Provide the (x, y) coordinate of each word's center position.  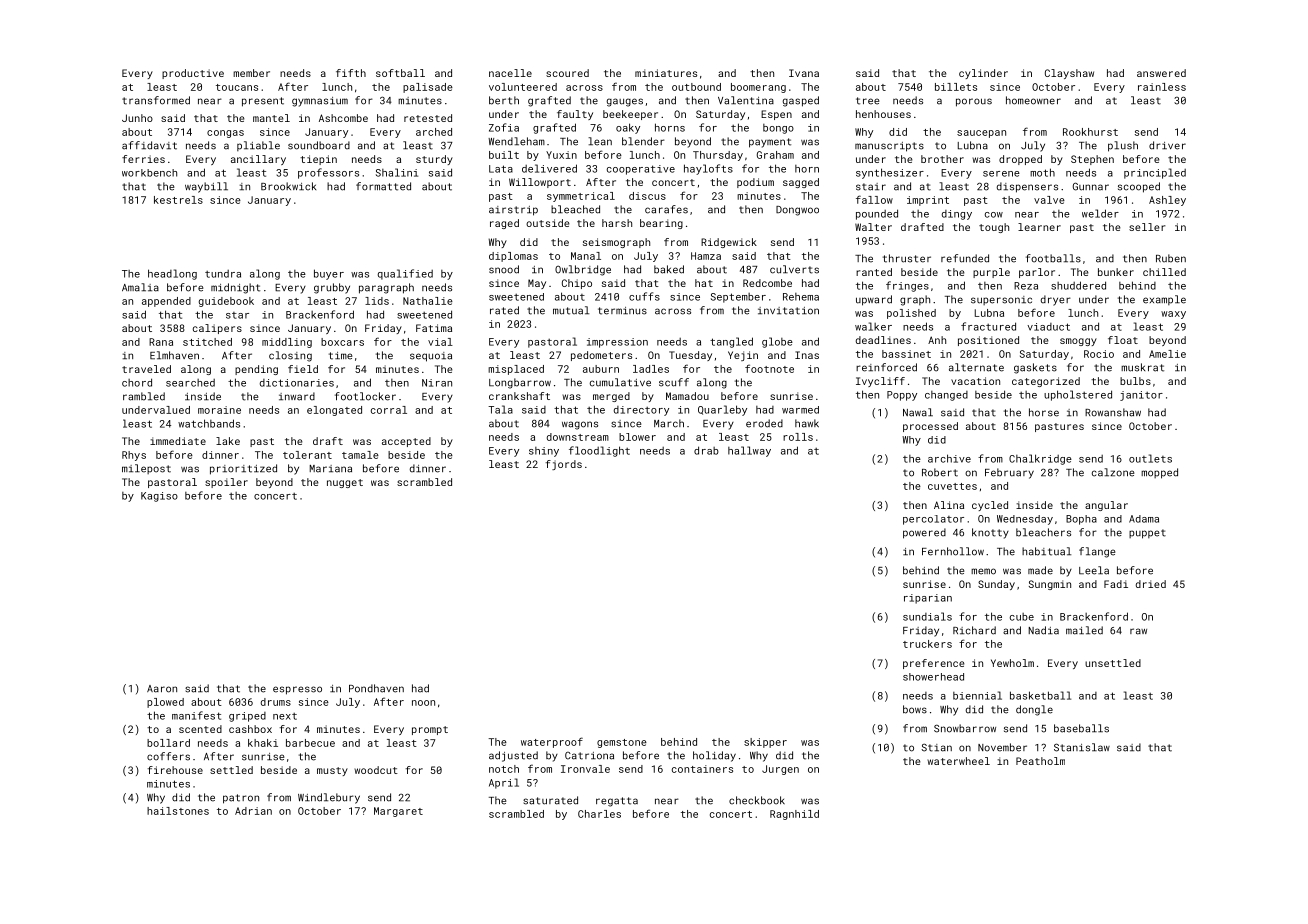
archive (949, 458)
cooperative (641, 170)
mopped (1159, 473)
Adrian (253, 811)
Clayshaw (1069, 74)
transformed (156, 100)
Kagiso (159, 497)
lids (377, 301)
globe (777, 342)
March (669, 423)
